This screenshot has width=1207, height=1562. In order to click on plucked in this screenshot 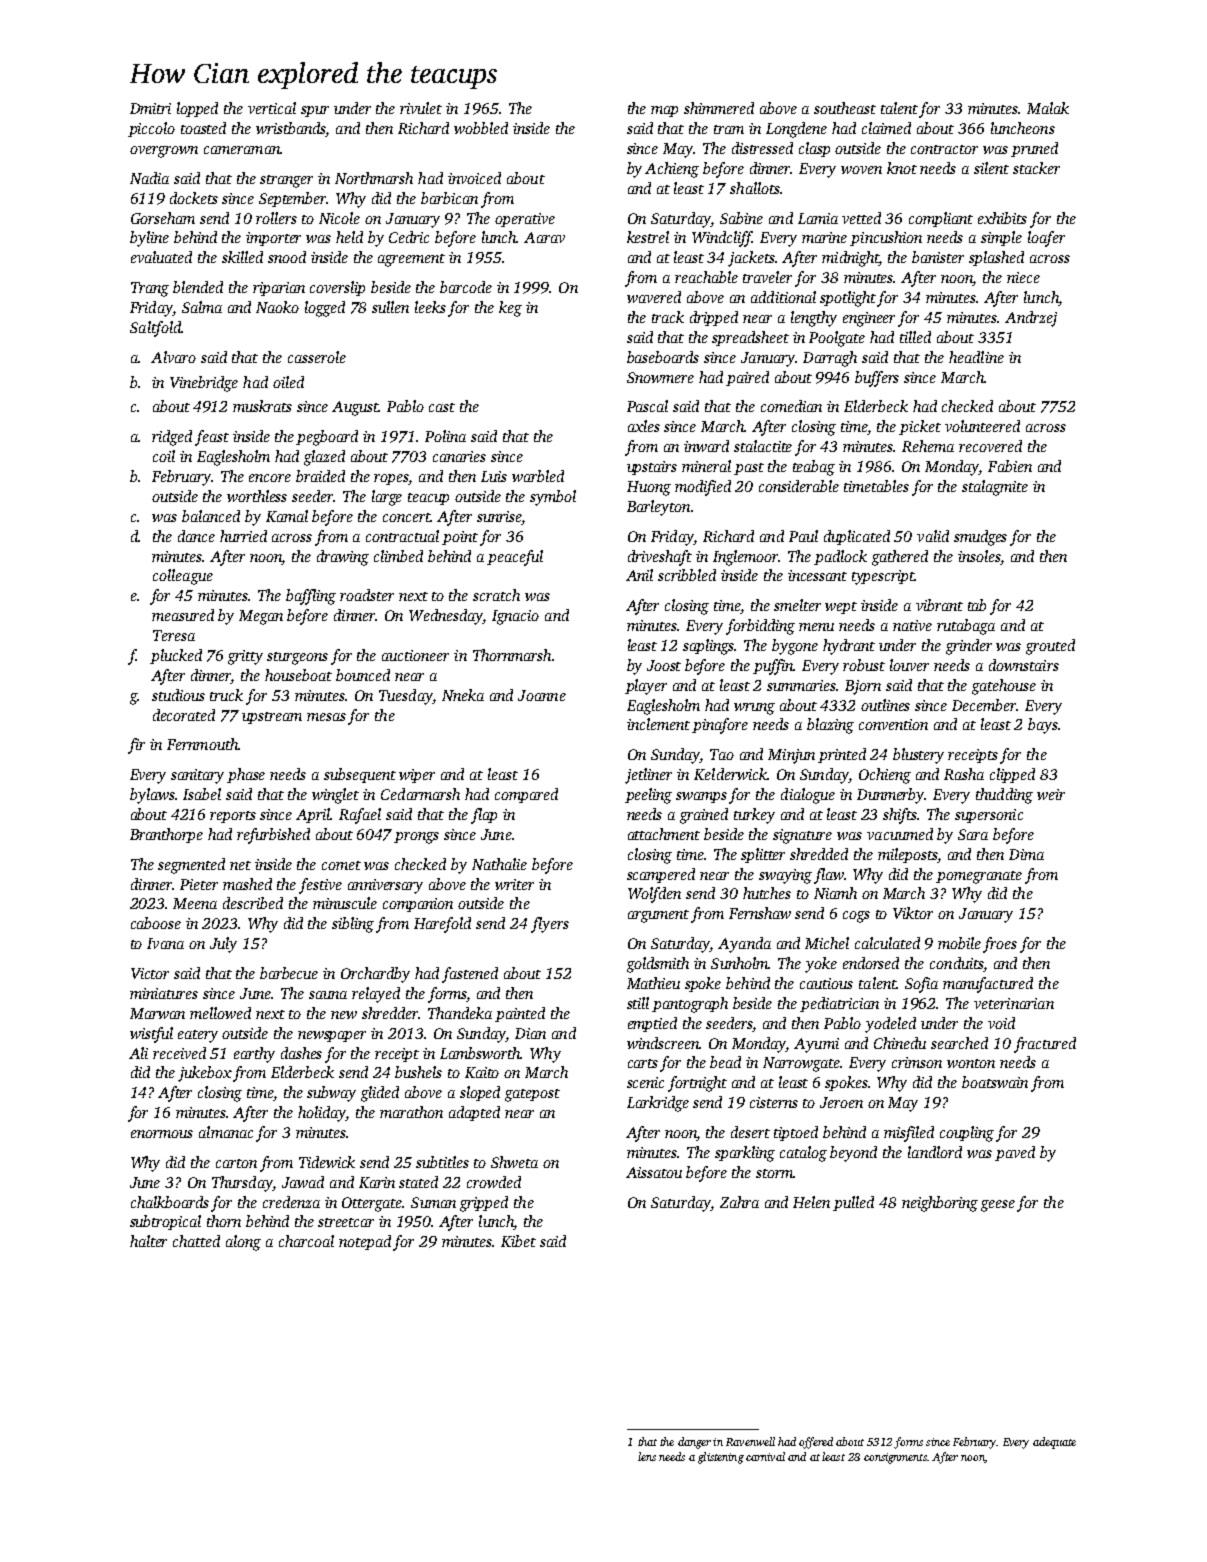, I will do `click(176, 656)`.
